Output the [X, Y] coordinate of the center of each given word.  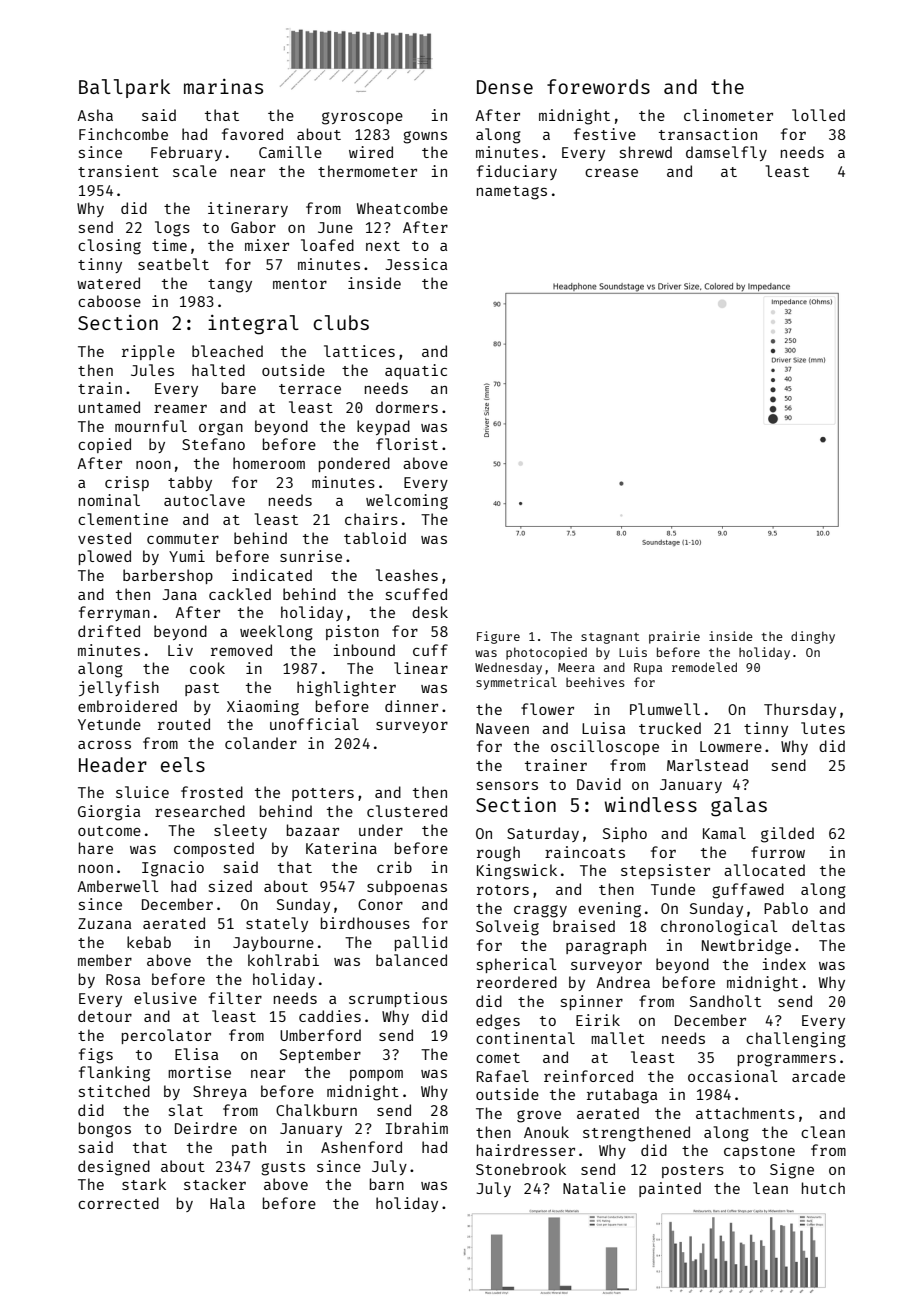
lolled [818, 115]
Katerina [341, 848]
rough [498, 854]
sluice [142, 792]
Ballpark [124, 88]
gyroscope [362, 118]
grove [539, 1116]
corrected [118, 1203]
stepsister [665, 871]
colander [261, 743]
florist [407, 444]
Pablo [786, 908]
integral [253, 325]
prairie [674, 637]
